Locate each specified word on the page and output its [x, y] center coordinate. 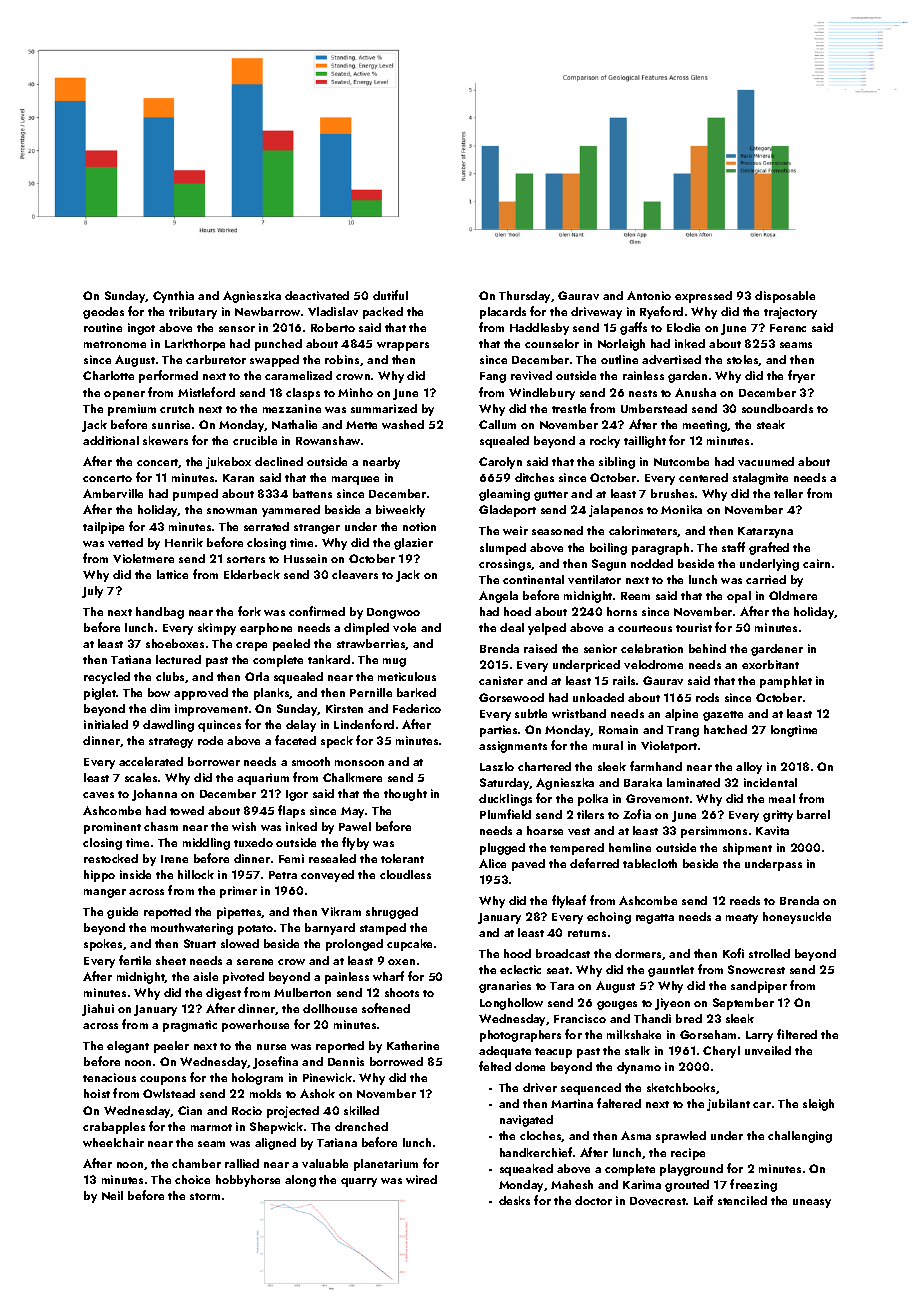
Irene [174, 859]
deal [512, 627]
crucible [255, 440]
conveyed [327, 876]
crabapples [114, 1128]
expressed [703, 297]
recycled [107, 678]
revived [531, 375]
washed [403, 424]
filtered [797, 1034]
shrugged [392, 913]
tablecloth [650, 863]
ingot [141, 329]
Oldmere [793, 595]
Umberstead [654, 408]
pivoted [243, 978]
